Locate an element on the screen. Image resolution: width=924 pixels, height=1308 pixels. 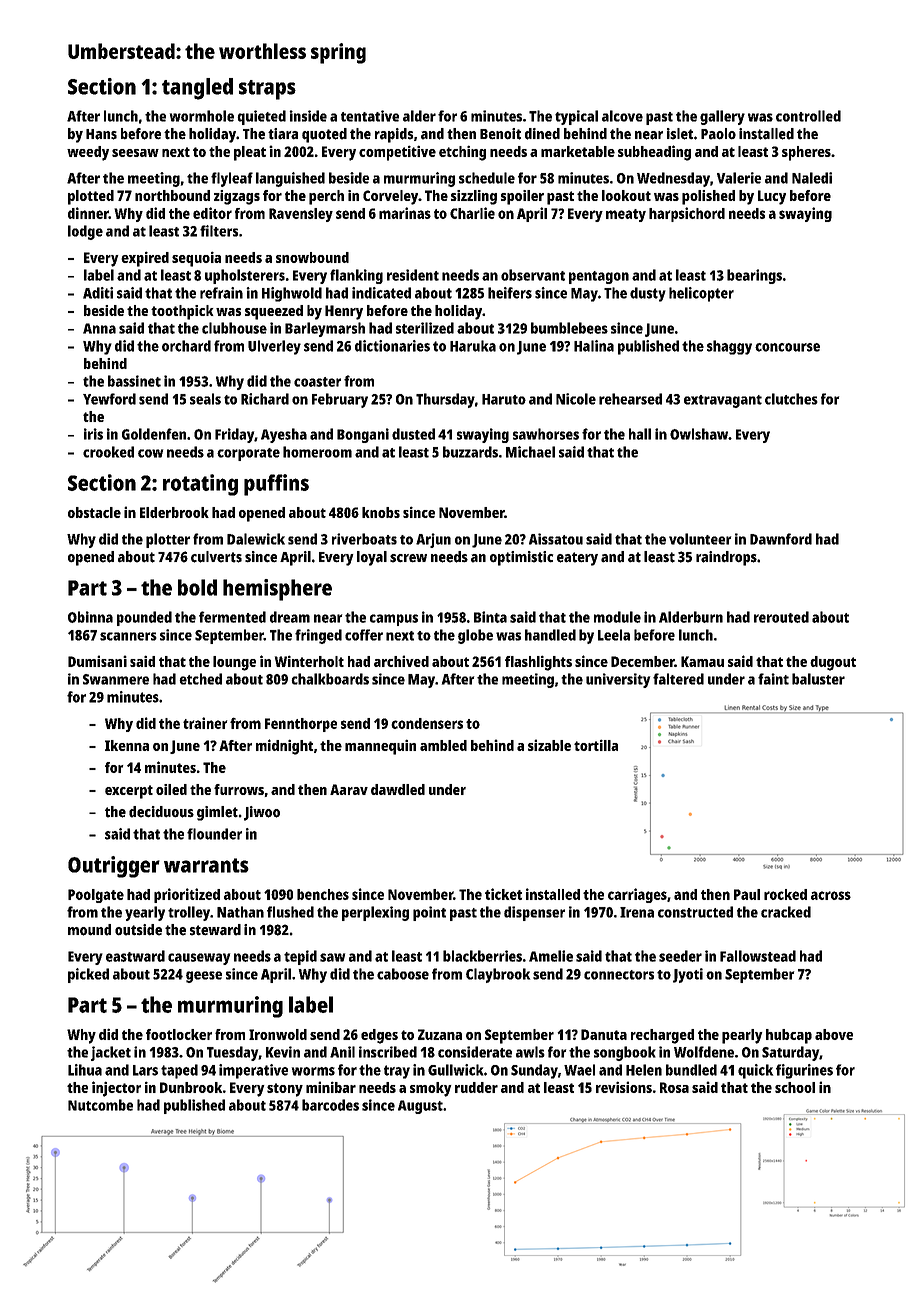
sizable is located at coordinates (549, 745).
